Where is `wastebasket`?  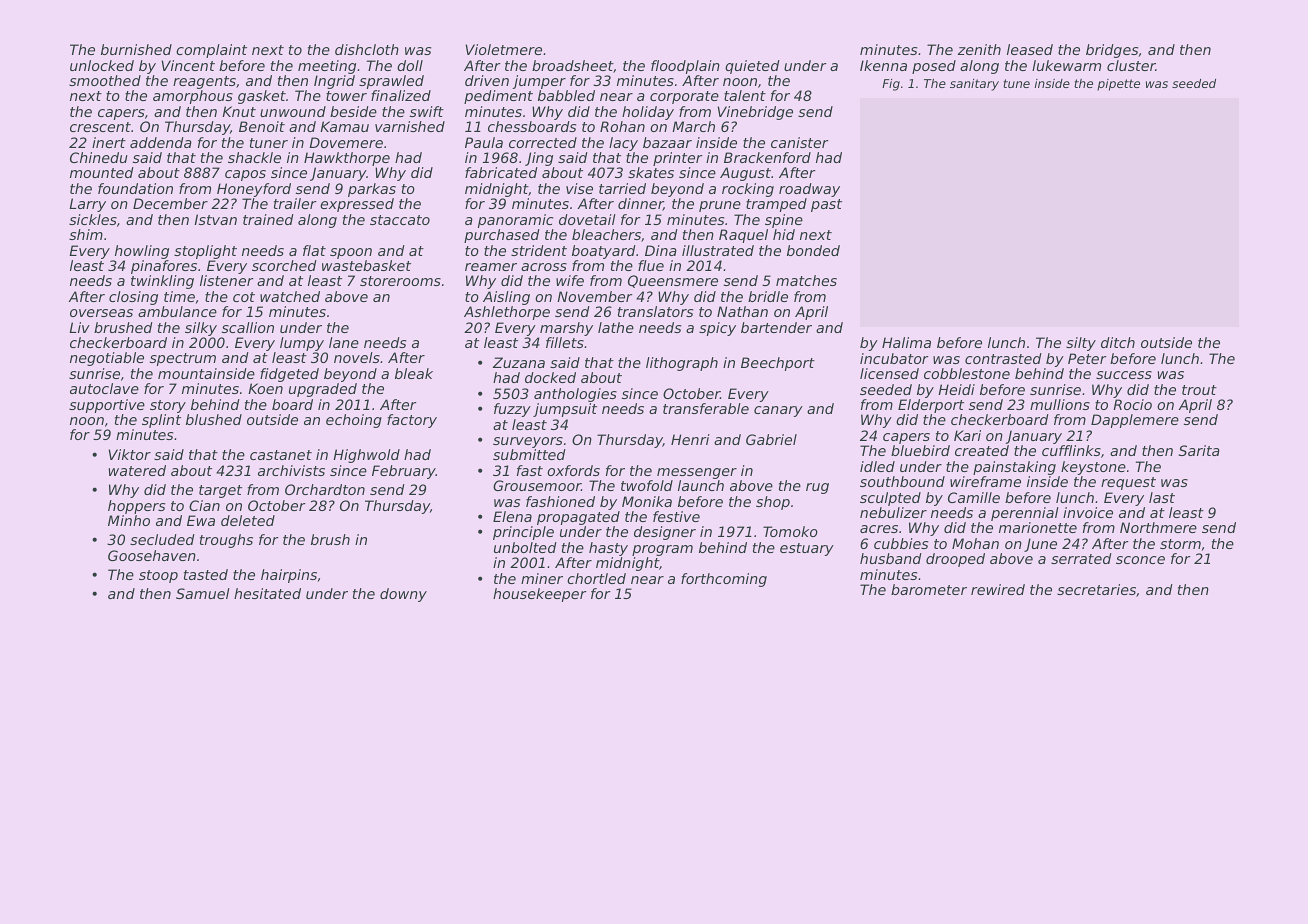
wastebasket is located at coordinates (366, 265).
